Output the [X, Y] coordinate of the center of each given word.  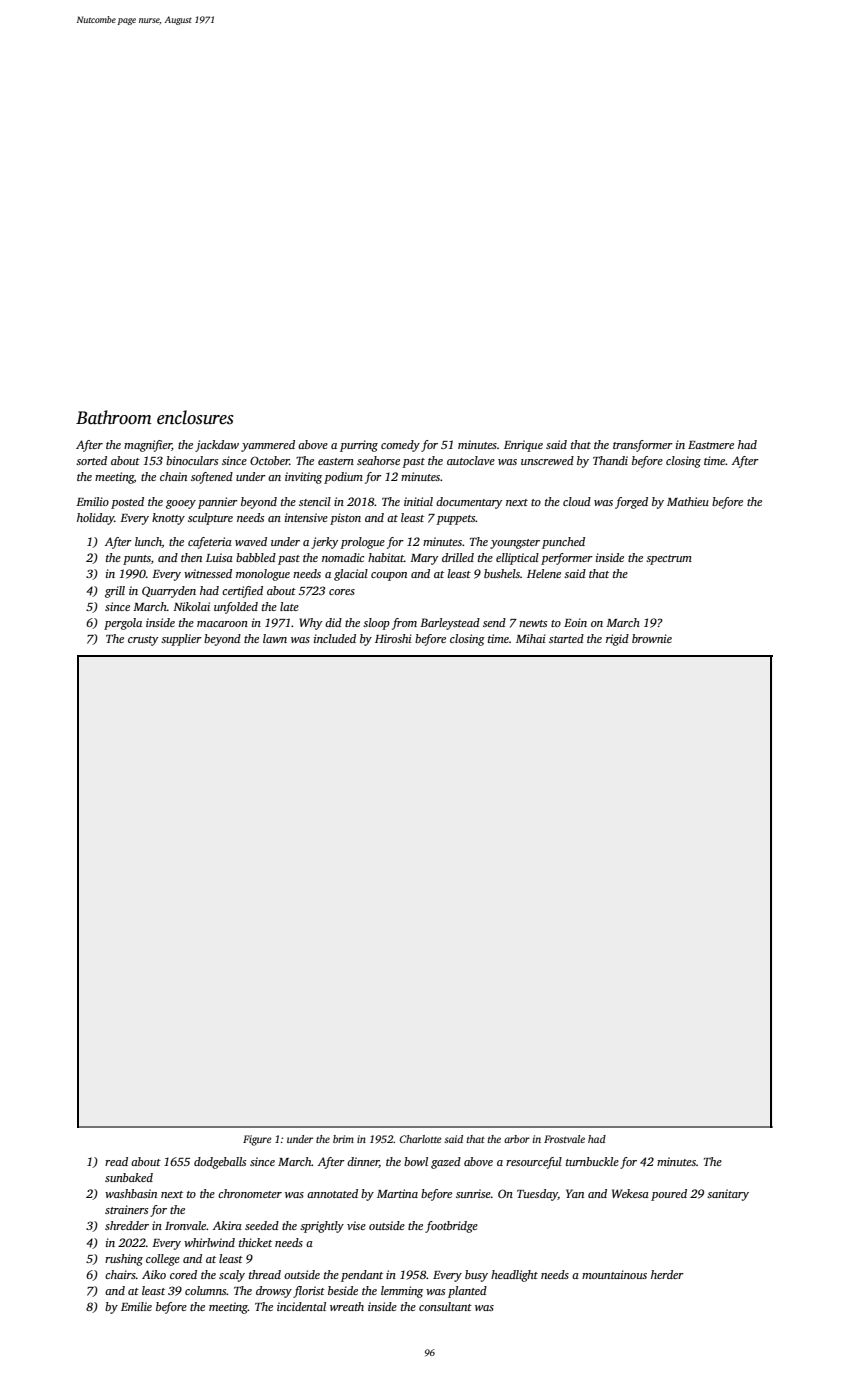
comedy [400, 446]
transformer [643, 446]
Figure [257, 1140]
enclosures [195, 417]
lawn [275, 638]
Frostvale [564, 1139]
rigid [617, 640]
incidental [301, 1306]
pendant [362, 1276]
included [335, 638]
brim [343, 1139]
